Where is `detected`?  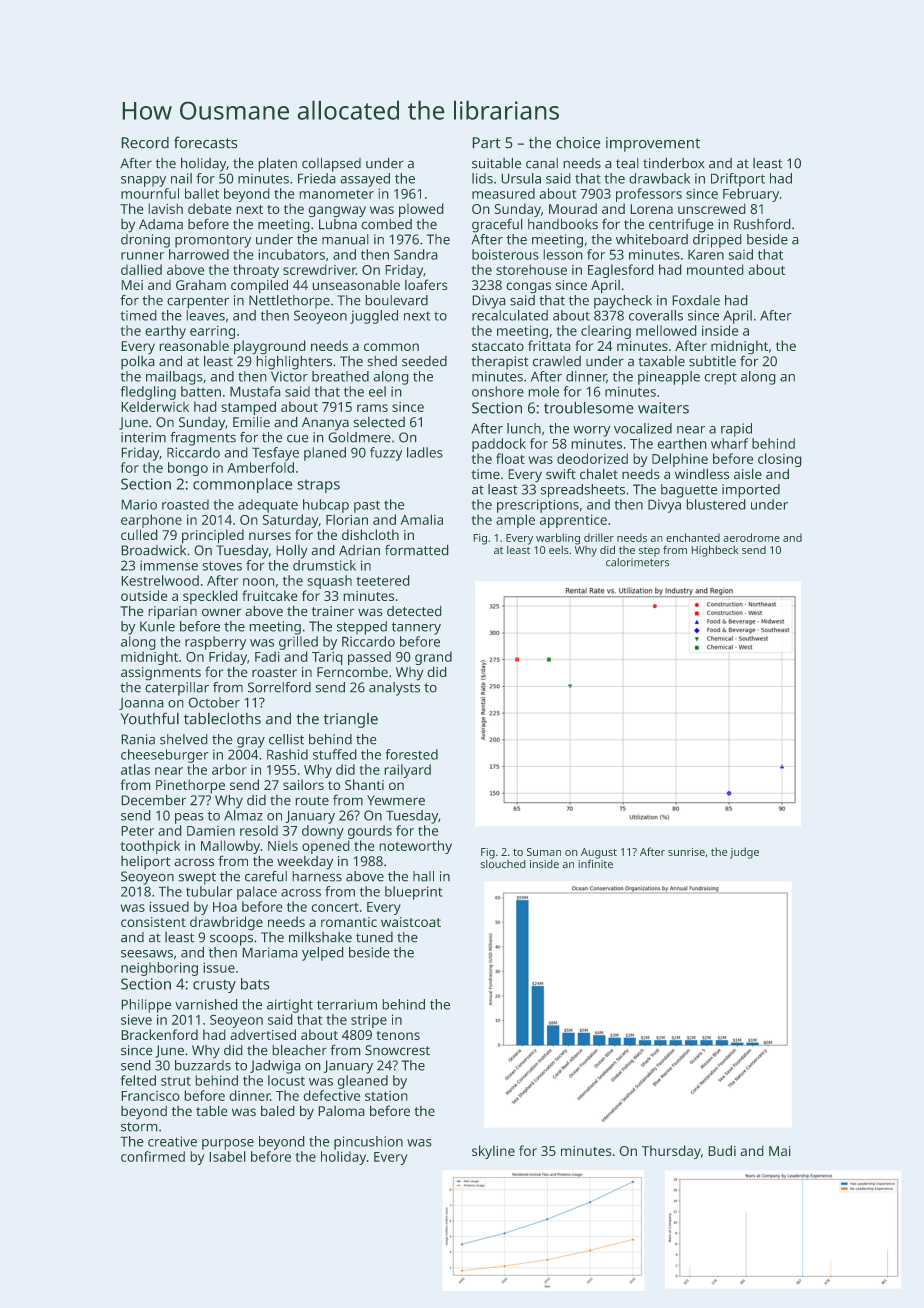 detected is located at coordinates (414, 611).
